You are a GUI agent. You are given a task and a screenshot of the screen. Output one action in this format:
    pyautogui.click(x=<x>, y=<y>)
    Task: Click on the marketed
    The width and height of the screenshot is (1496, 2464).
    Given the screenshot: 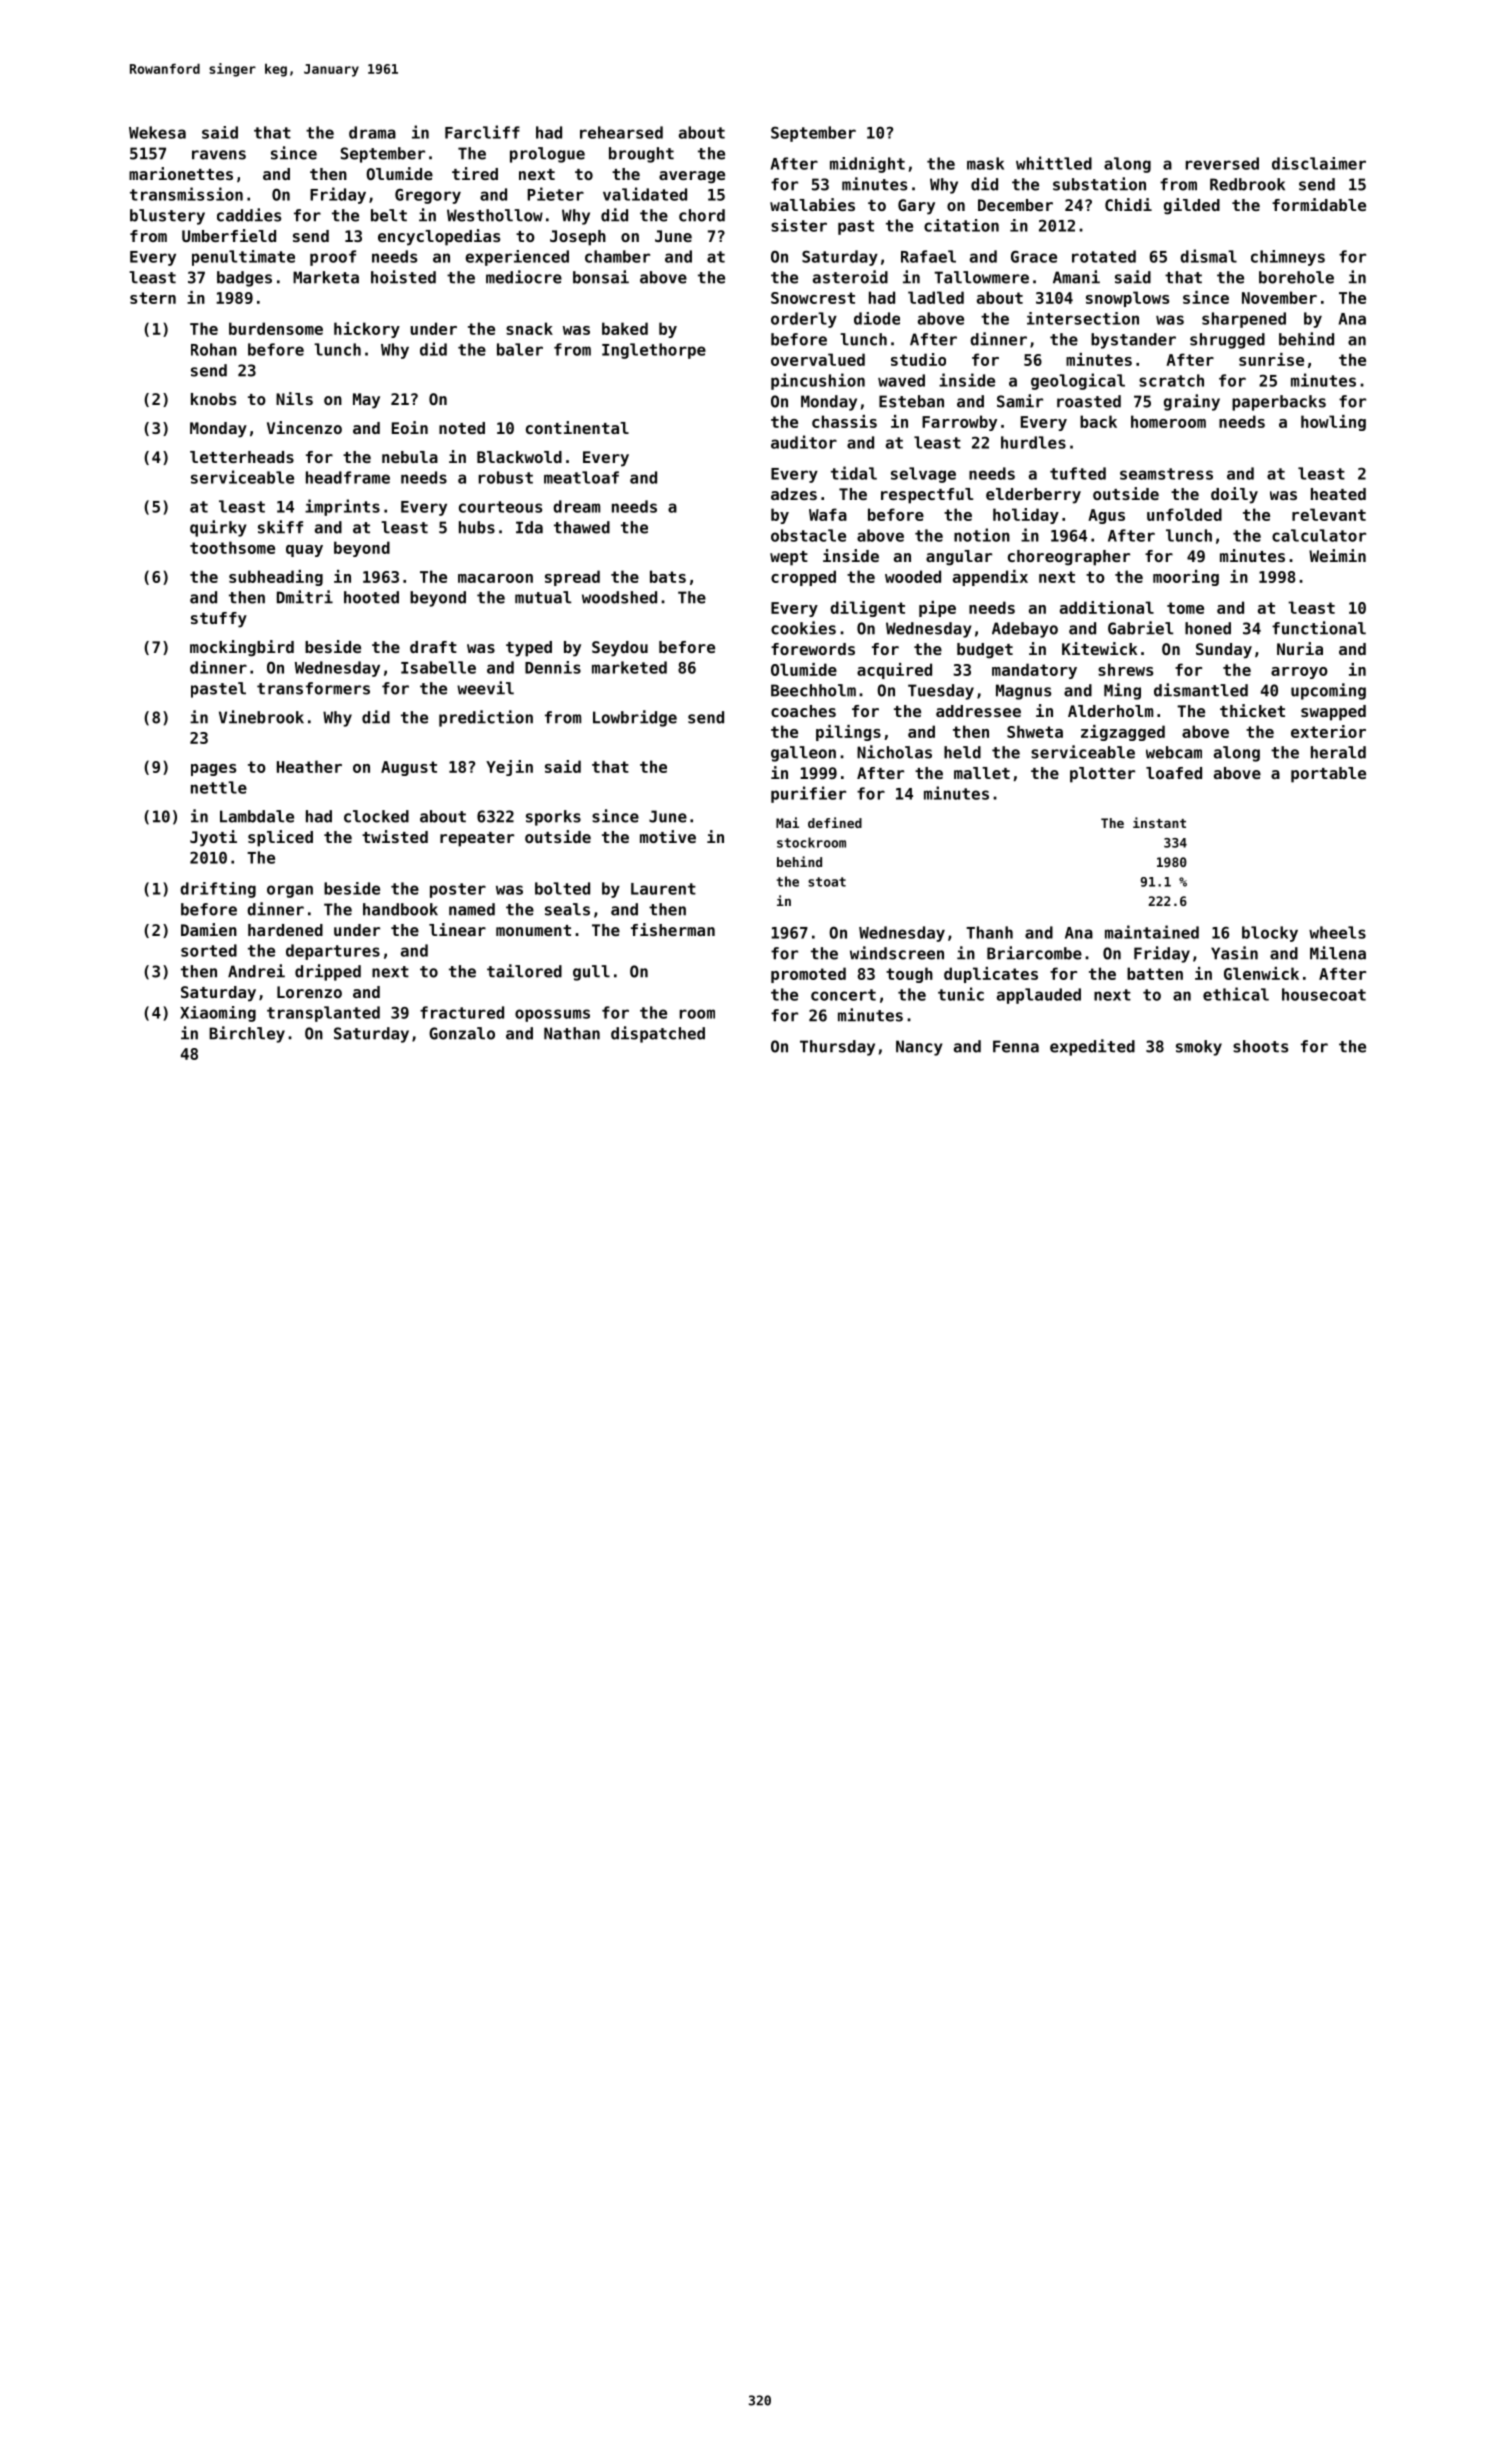 What is the action you would take?
    pyautogui.click(x=629, y=667)
